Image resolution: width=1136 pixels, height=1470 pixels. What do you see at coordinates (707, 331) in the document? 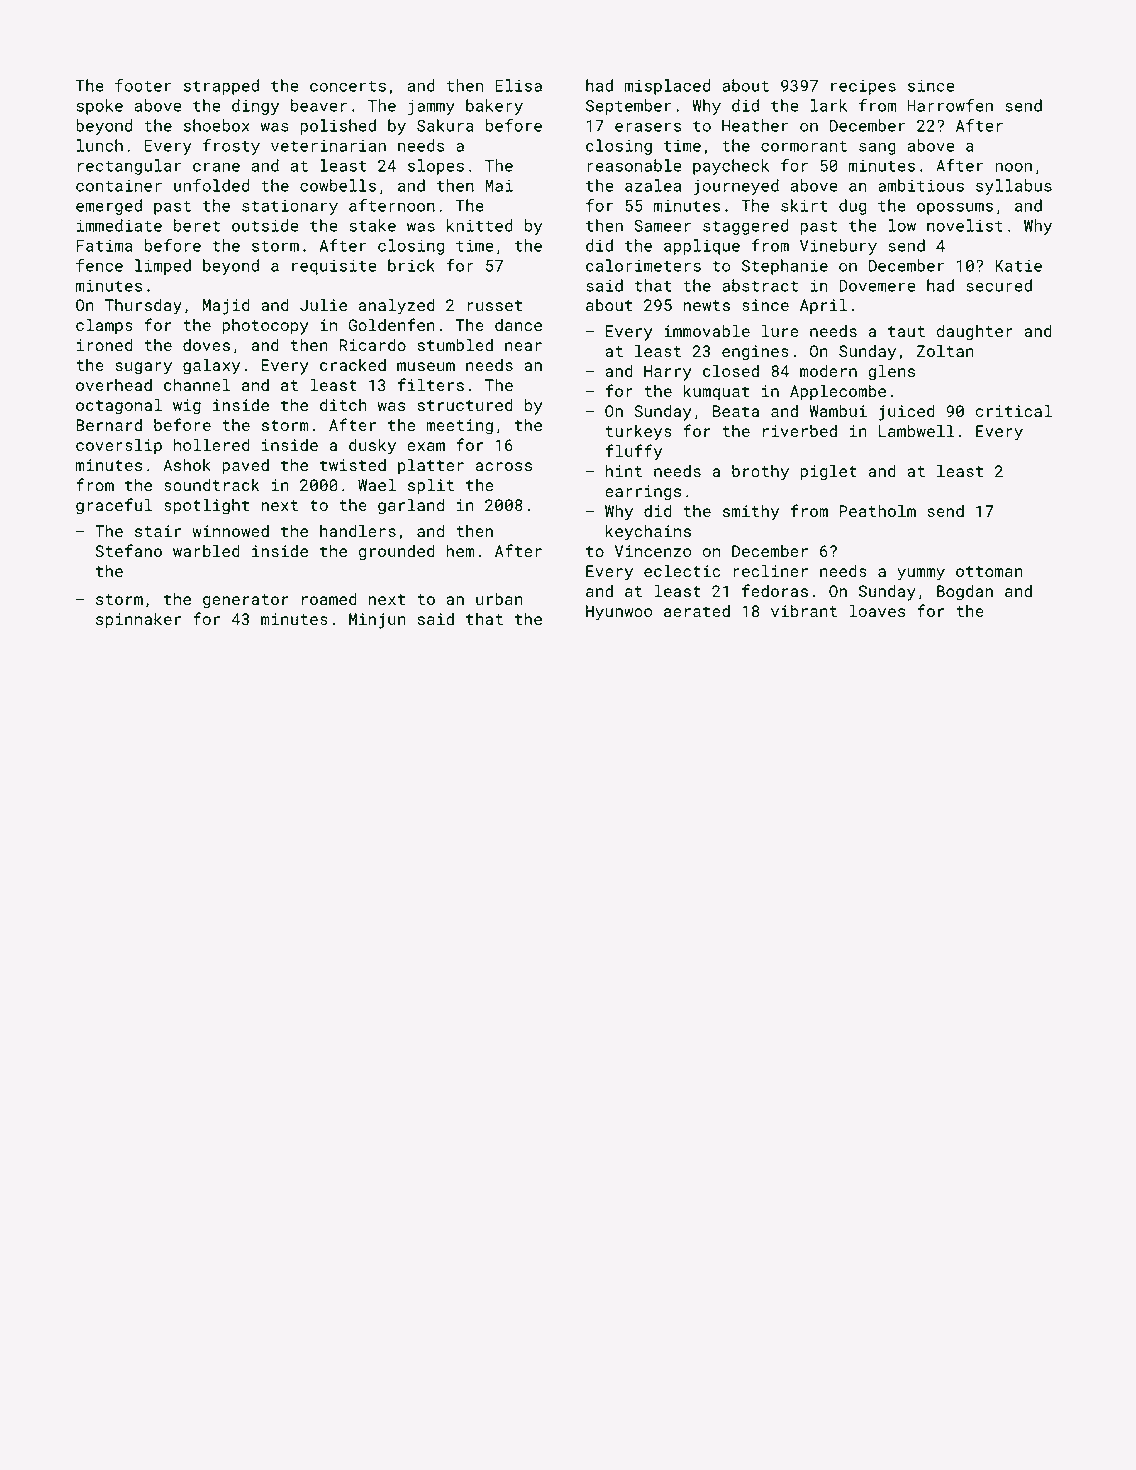
I see `immovable` at bounding box center [707, 331].
